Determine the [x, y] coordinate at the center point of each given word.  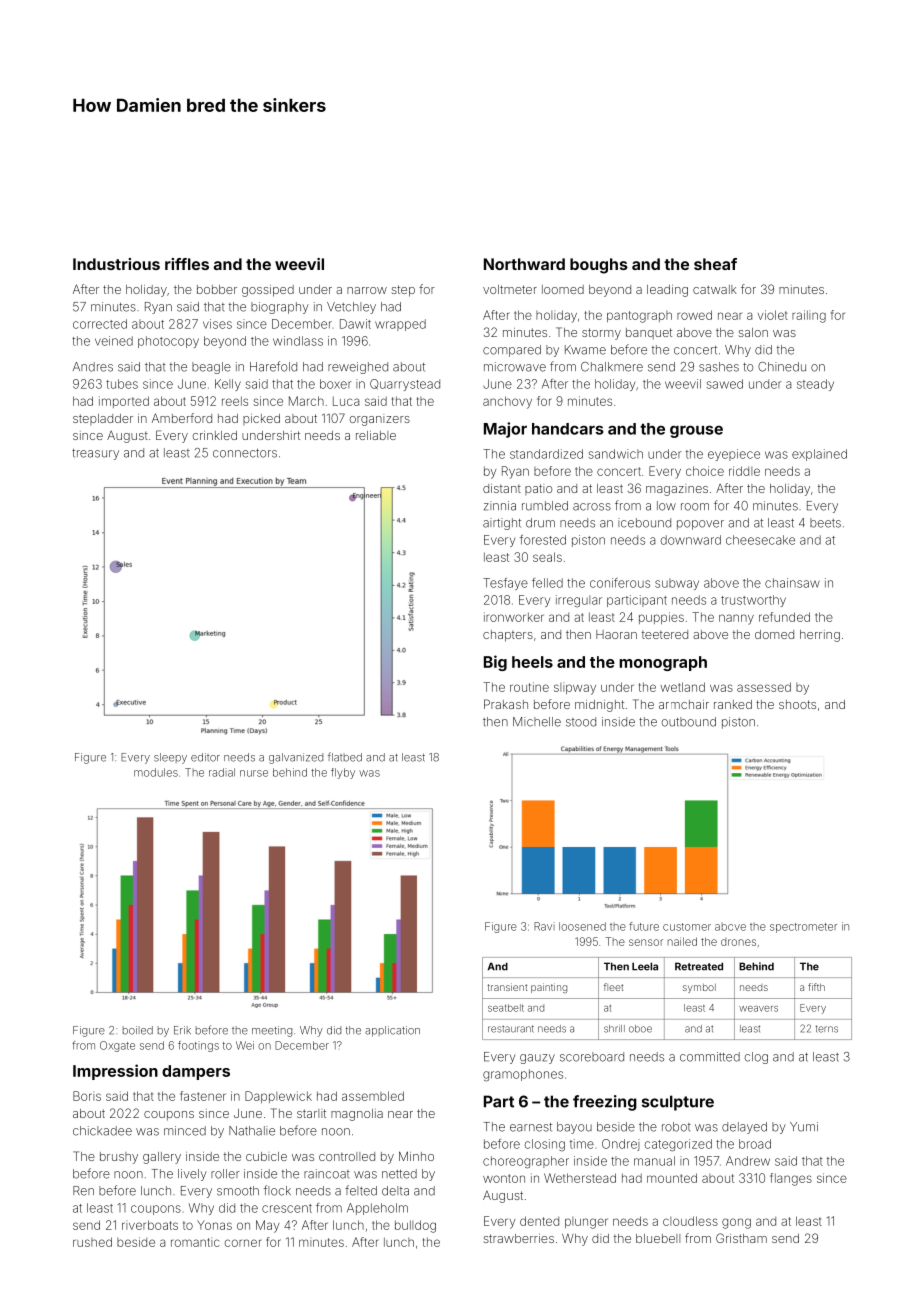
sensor [646, 942]
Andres [93, 367]
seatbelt [506, 1008]
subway [677, 584]
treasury [95, 454]
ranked [733, 704]
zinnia [500, 506]
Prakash [506, 704]
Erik [182, 1030]
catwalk [715, 289]
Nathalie [252, 1131]
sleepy [170, 758]
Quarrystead [405, 385]
